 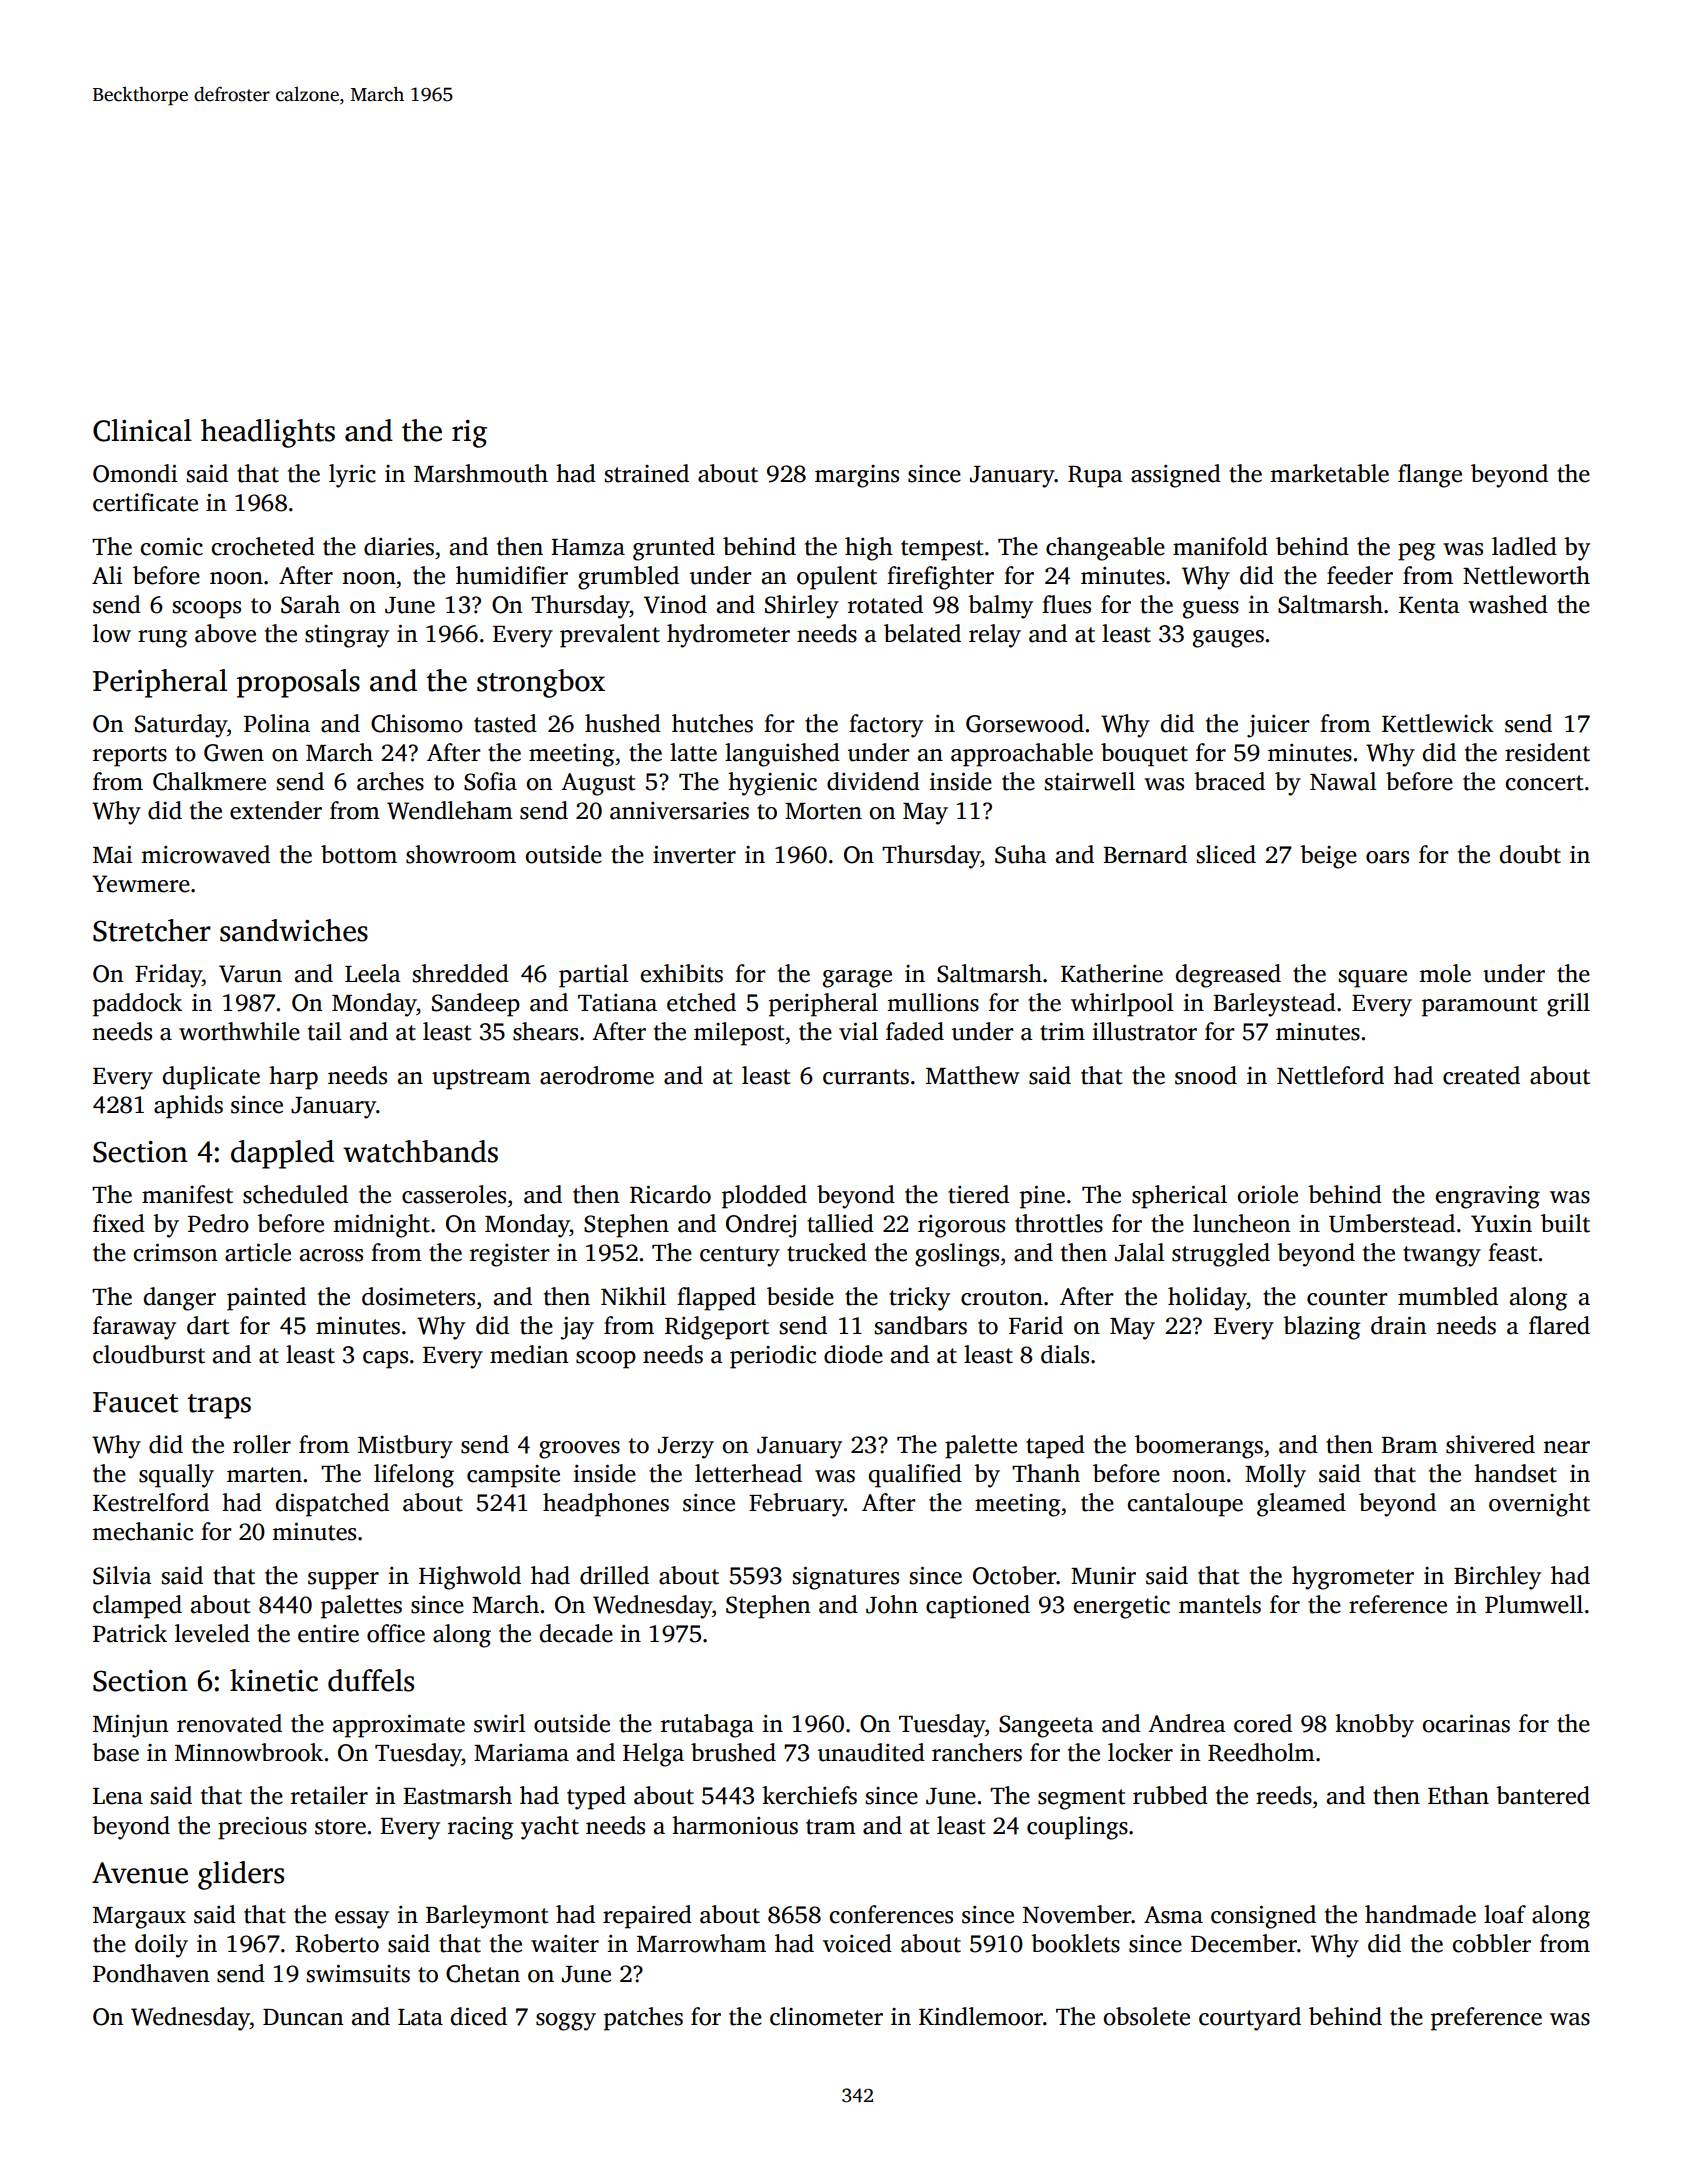 What do you see at coordinates (1566, 1447) in the screenshot?
I see `near` at bounding box center [1566, 1447].
